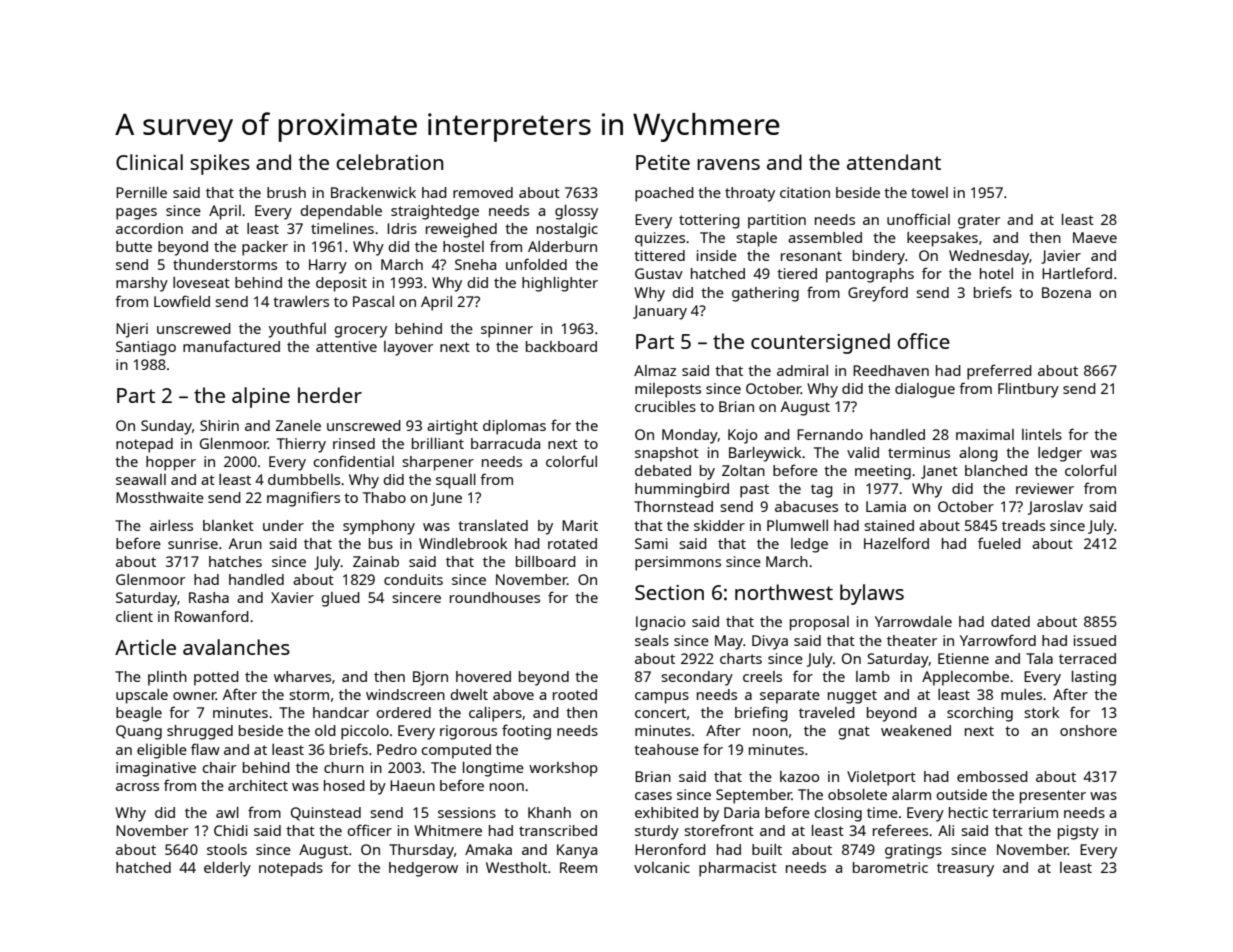  Describe the element at coordinates (894, 162) in the document. I see `attendant` at that location.
